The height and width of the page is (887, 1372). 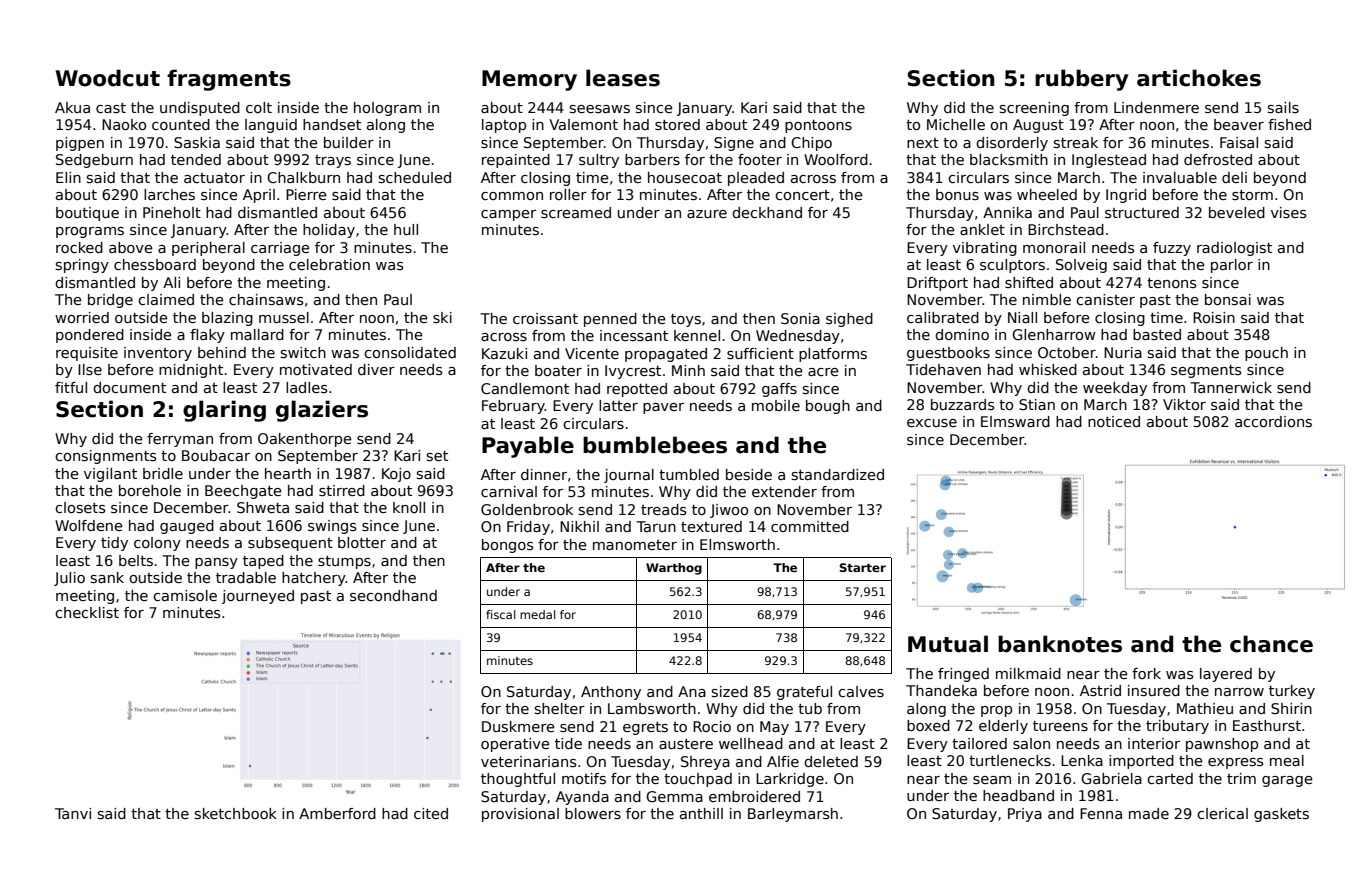 I want to click on Duskmere, so click(x=518, y=726).
